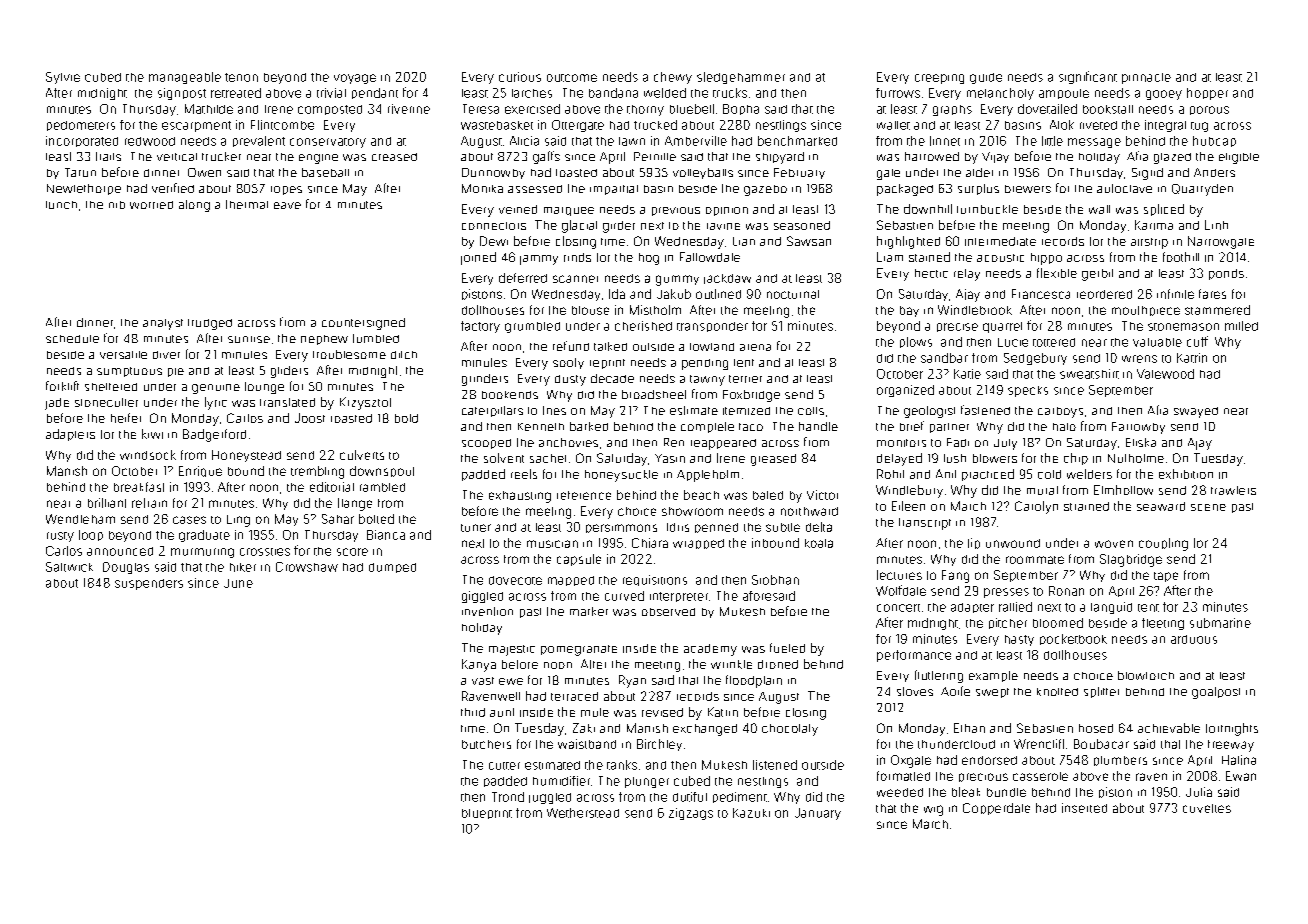 The width and height of the page is (1308, 924). What do you see at coordinates (1166, 577) in the page?
I see `tape` at bounding box center [1166, 577].
